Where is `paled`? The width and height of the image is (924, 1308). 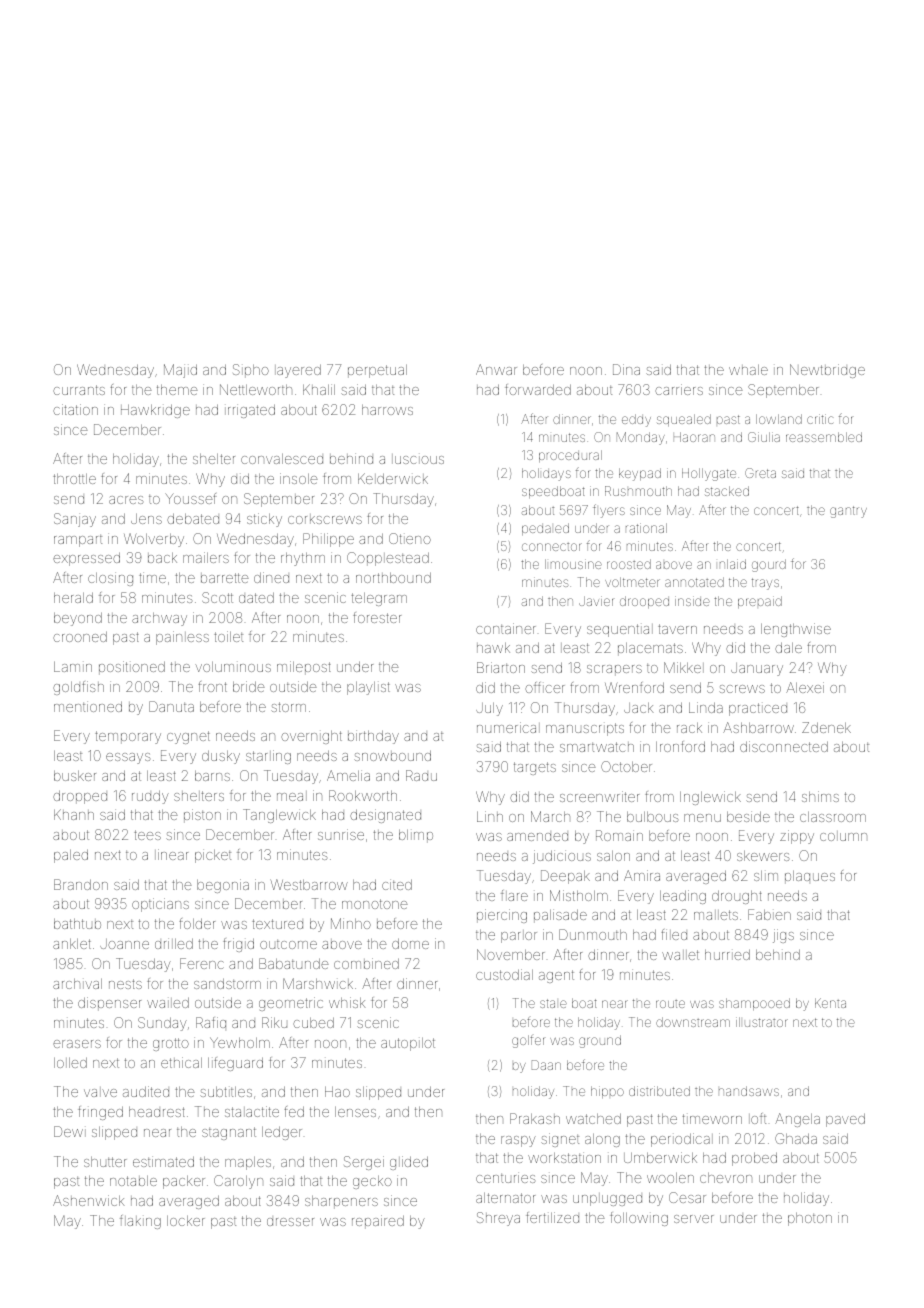 paled is located at coordinates (71, 856).
